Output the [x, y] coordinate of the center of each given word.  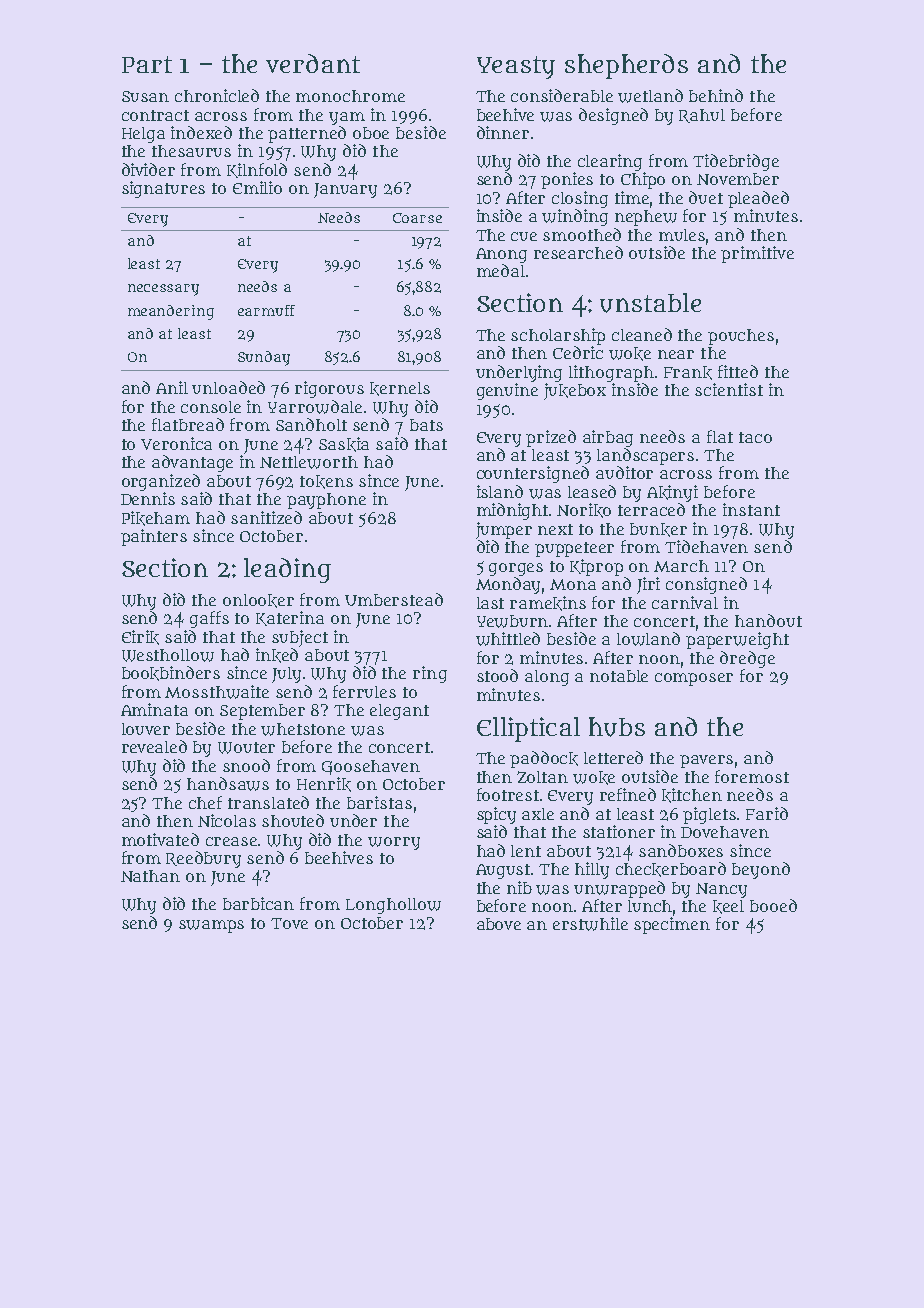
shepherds [626, 66]
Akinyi [672, 493]
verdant [313, 63]
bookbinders [171, 673]
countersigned [533, 474]
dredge [747, 659]
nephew [646, 218]
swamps [211, 926]
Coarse [417, 218]
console [211, 407]
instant [751, 509]
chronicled [217, 95]
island [500, 491]
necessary [163, 290]
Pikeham [156, 518]
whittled [508, 639]
